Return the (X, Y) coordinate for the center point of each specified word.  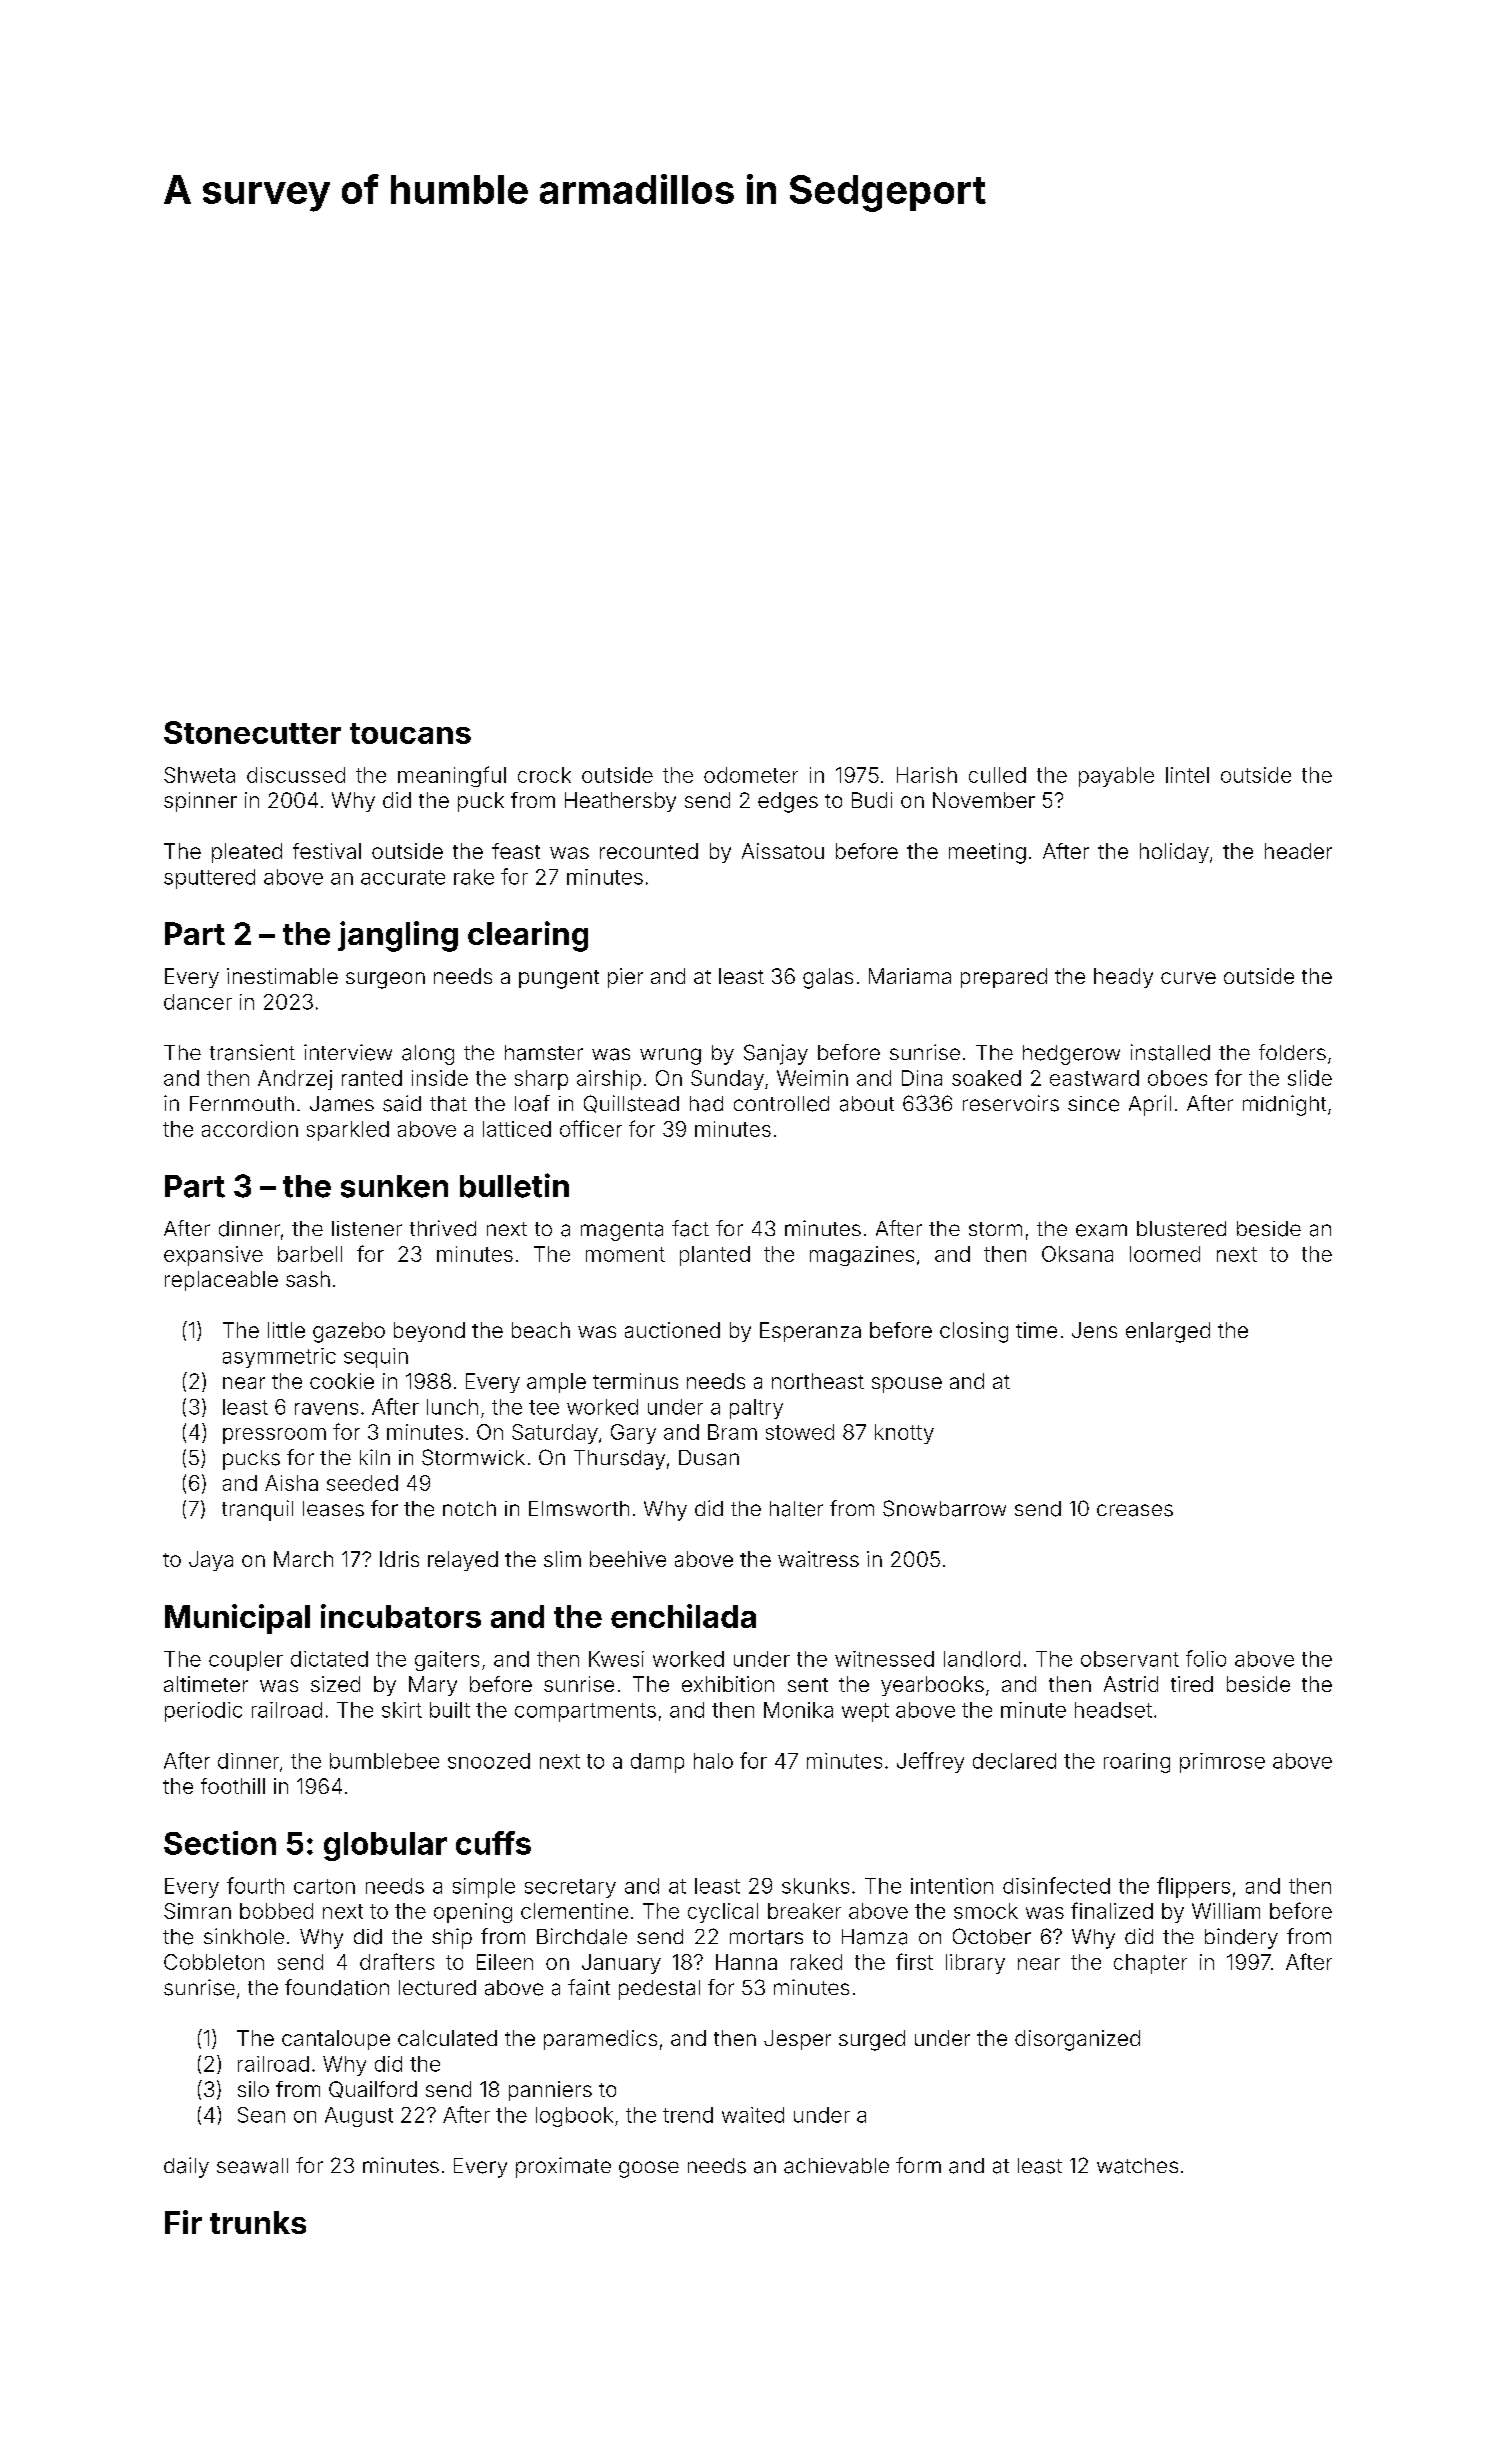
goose (649, 2169)
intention (952, 1886)
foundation (337, 1987)
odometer (751, 775)
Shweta (199, 775)
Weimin (812, 1078)
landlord (982, 1659)
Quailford (373, 2089)
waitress (818, 1559)
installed (1170, 1052)
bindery (1241, 1938)
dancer (198, 1002)
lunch (452, 1407)
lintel (1187, 775)
